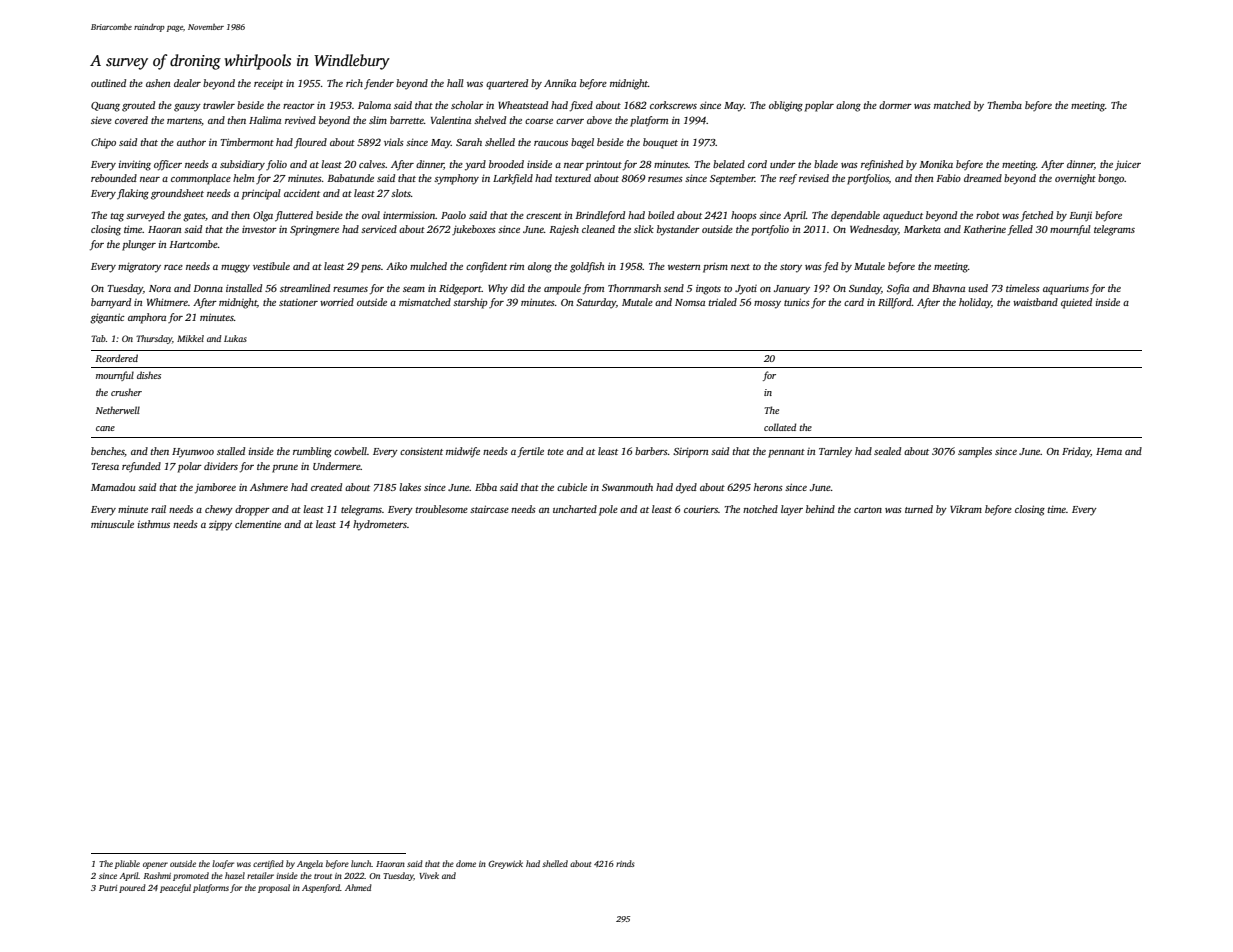  Describe the element at coordinates (625, 863) in the document. I see `rinds` at that location.
